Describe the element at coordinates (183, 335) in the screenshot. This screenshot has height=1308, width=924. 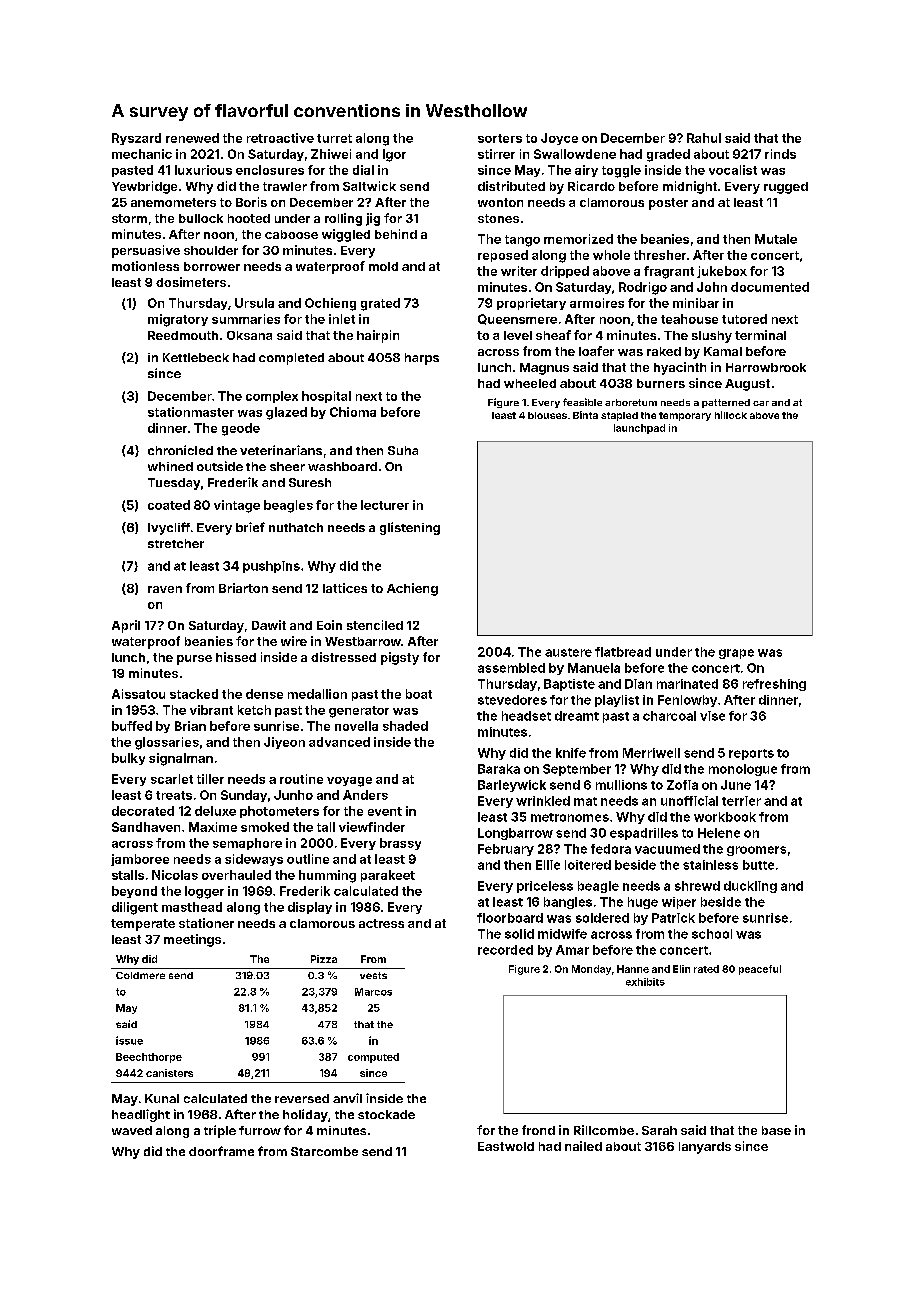
I see `Reedmouth` at that location.
